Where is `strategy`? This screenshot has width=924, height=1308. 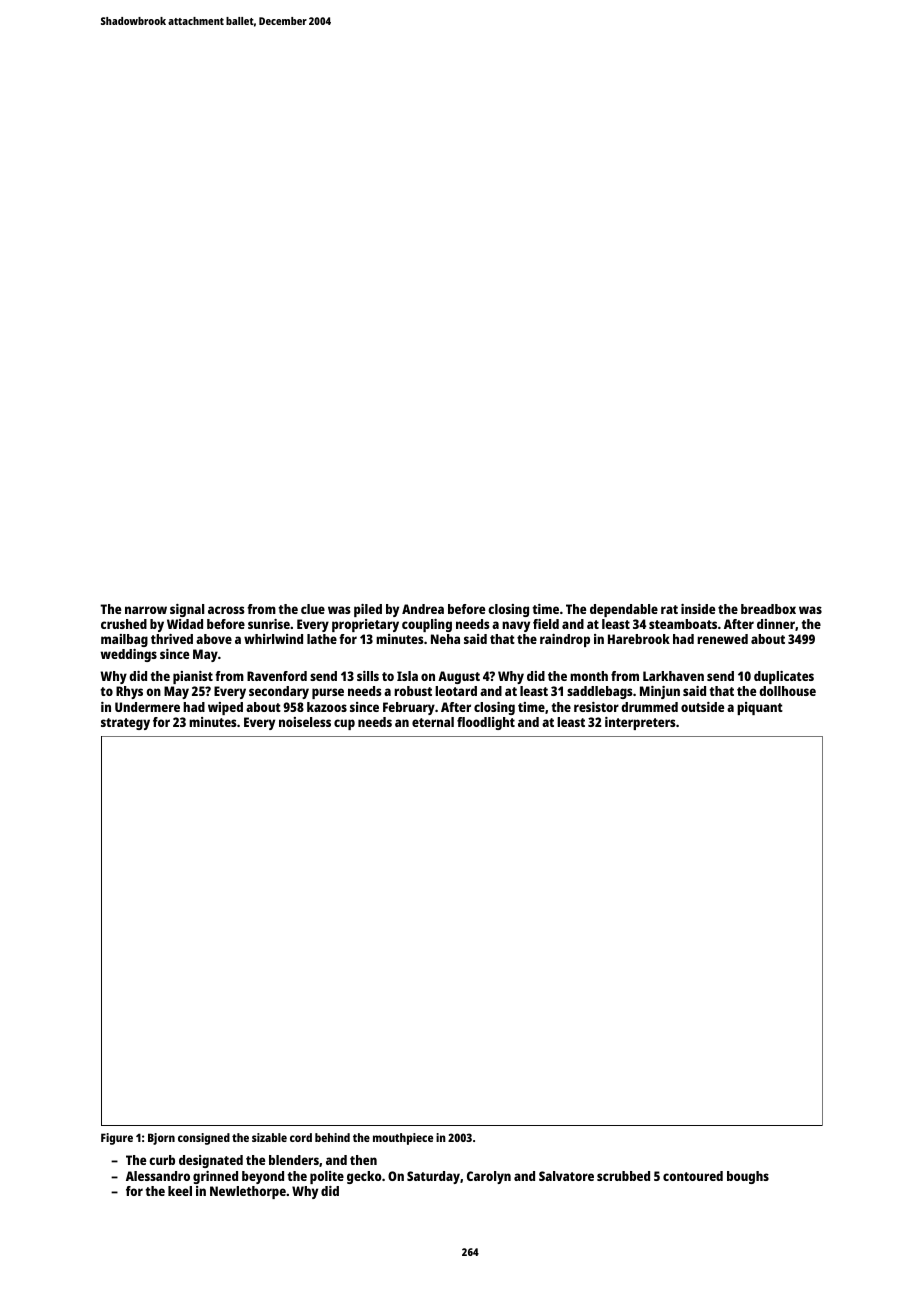
strategy is located at coordinates (125, 724).
